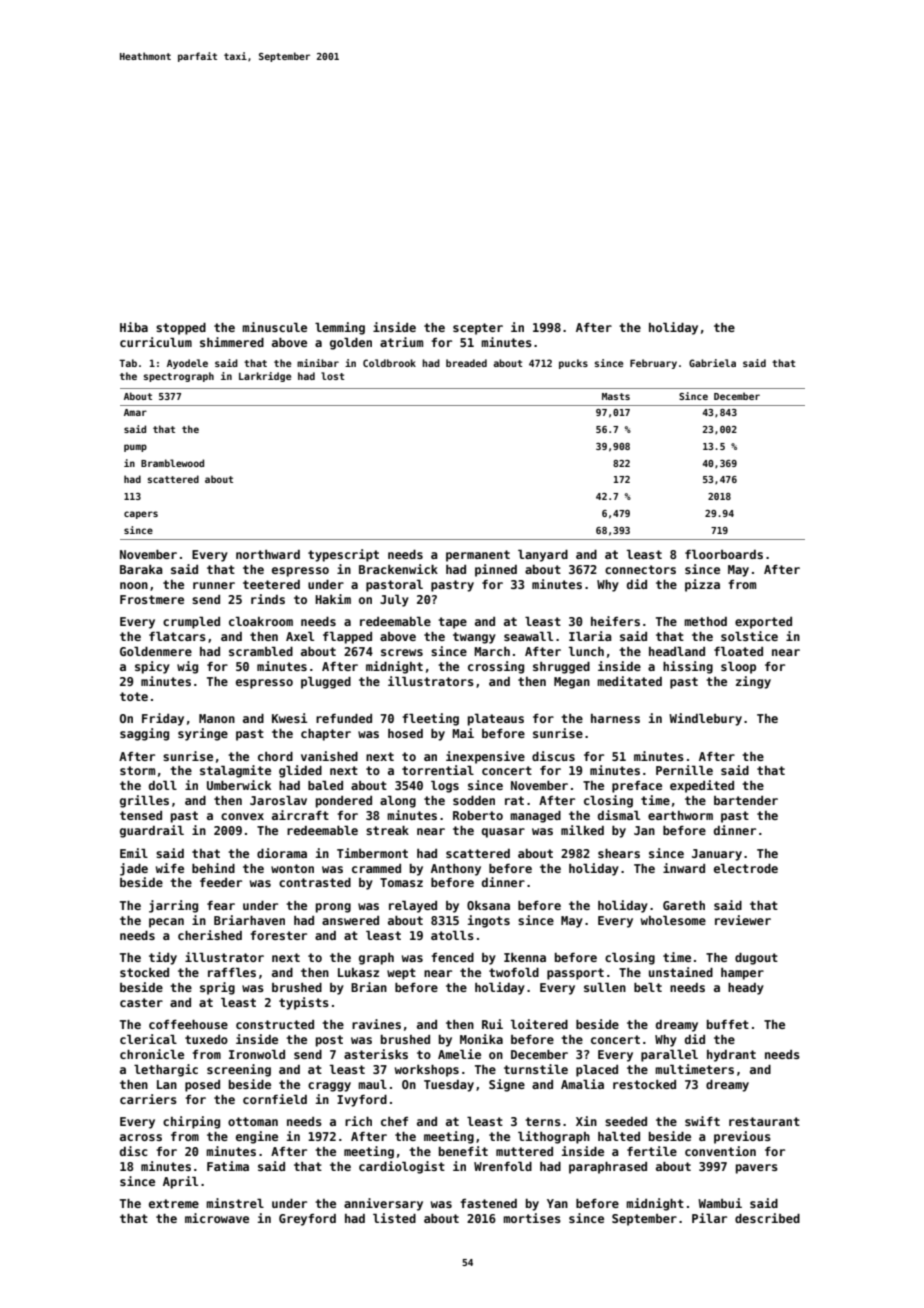 The height and width of the screenshot is (1308, 924). What do you see at coordinates (712, 363) in the screenshot?
I see `Gabriela` at bounding box center [712, 363].
